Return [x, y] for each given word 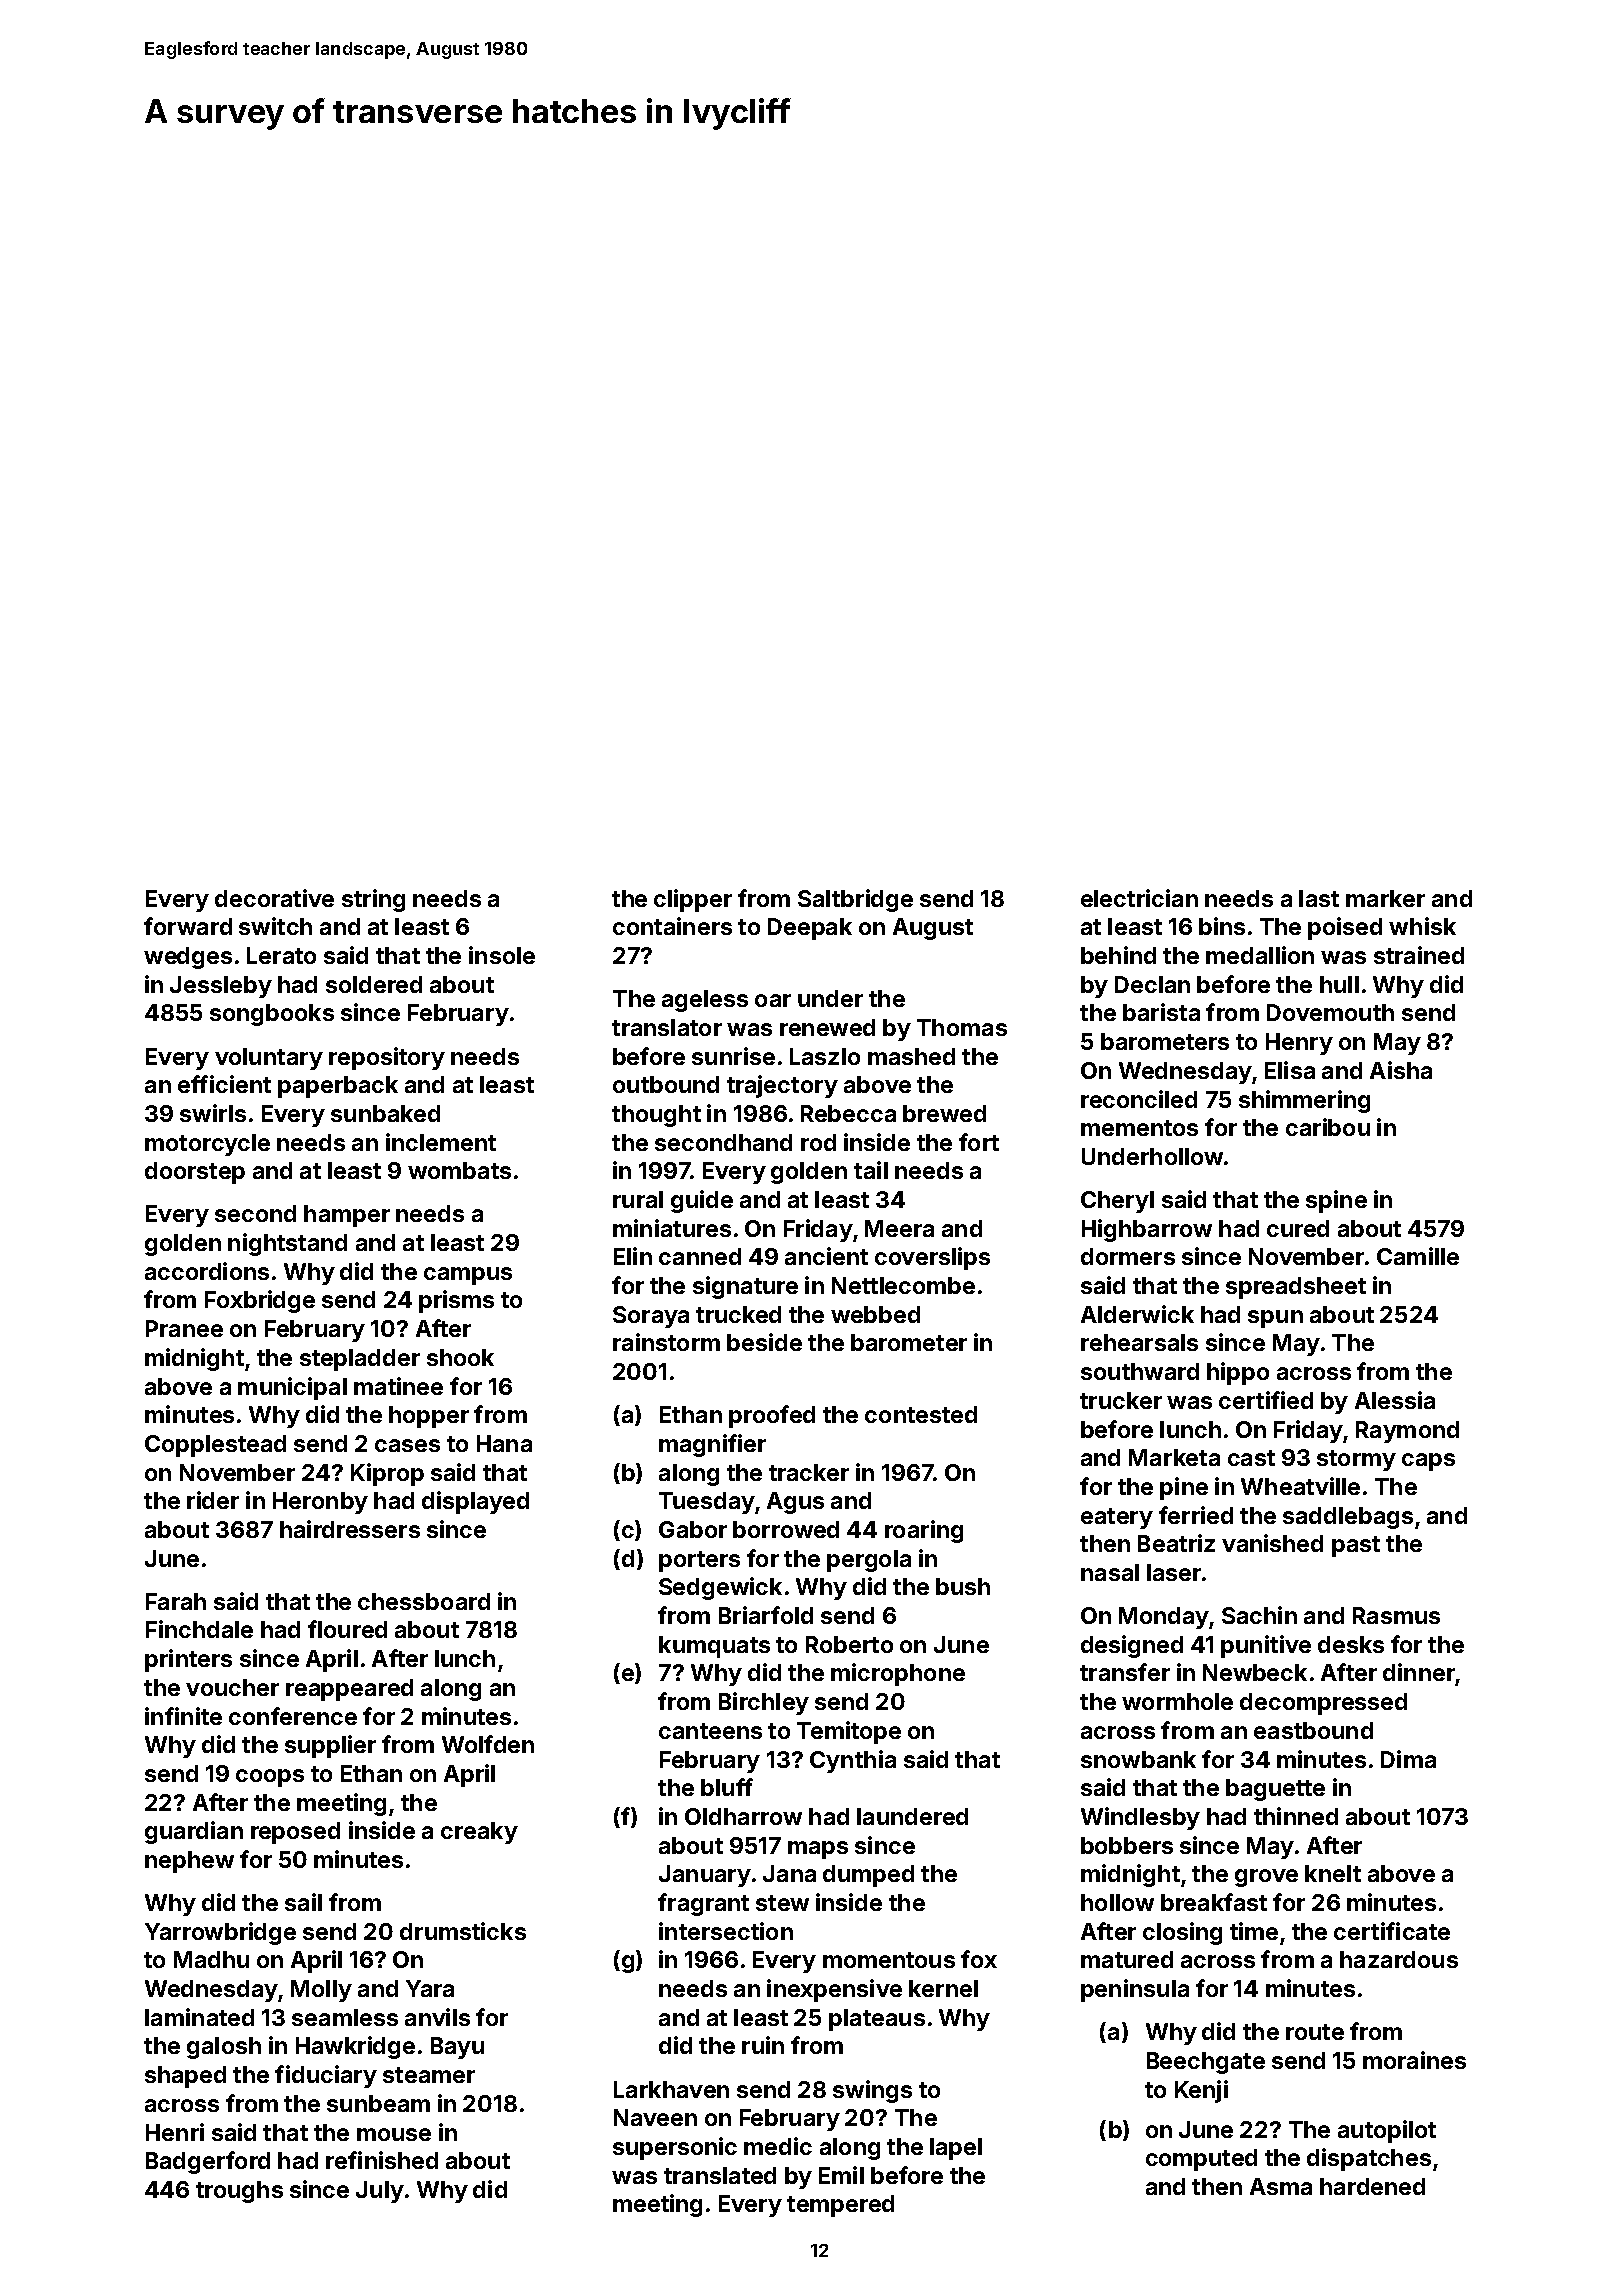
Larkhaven [671, 2089]
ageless [705, 1001]
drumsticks [463, 1931]
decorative [274, 898]
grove [1266, 1878]
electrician [1139, 898]
